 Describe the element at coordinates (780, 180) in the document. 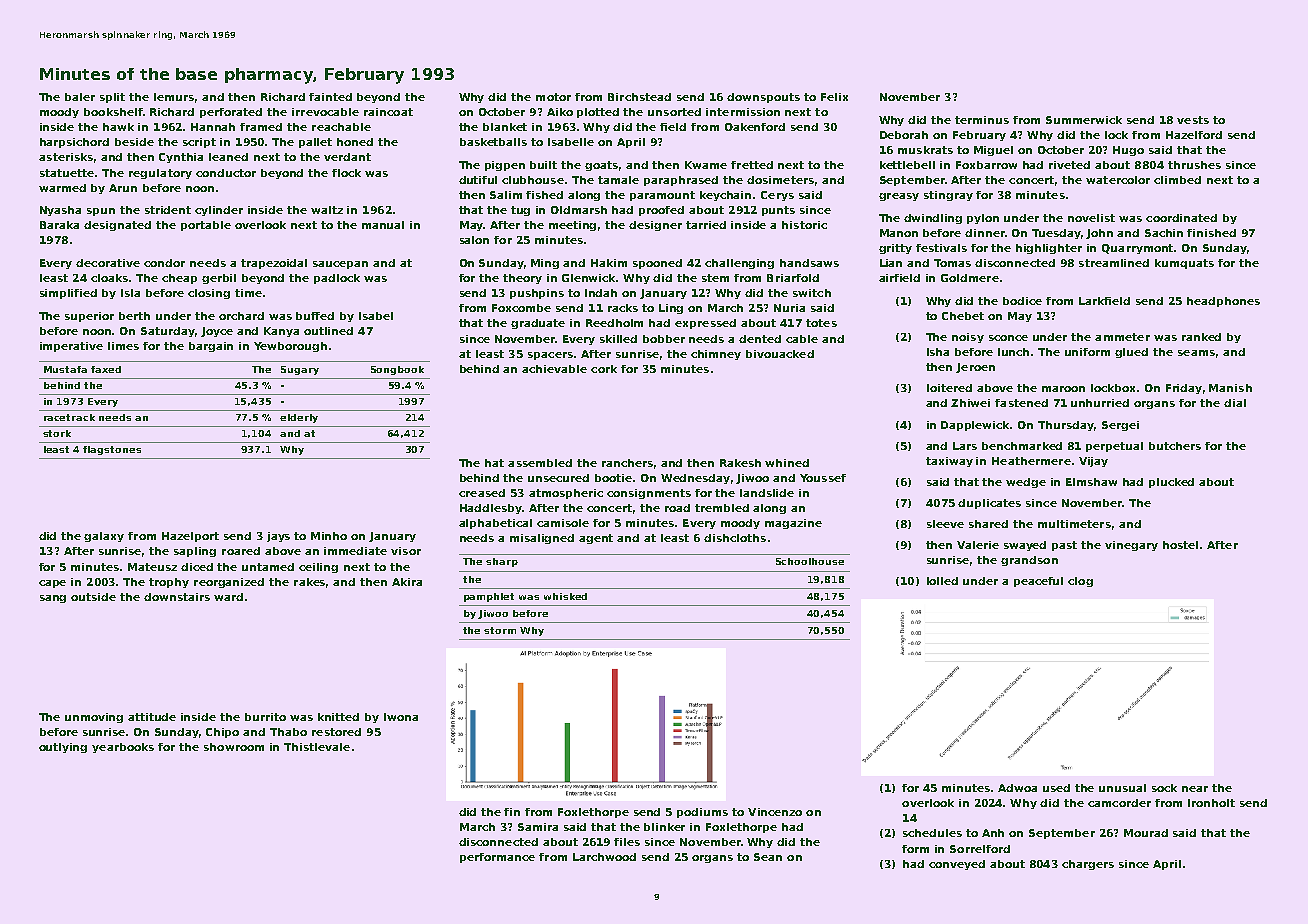

I see `dosimeters` at that location.
